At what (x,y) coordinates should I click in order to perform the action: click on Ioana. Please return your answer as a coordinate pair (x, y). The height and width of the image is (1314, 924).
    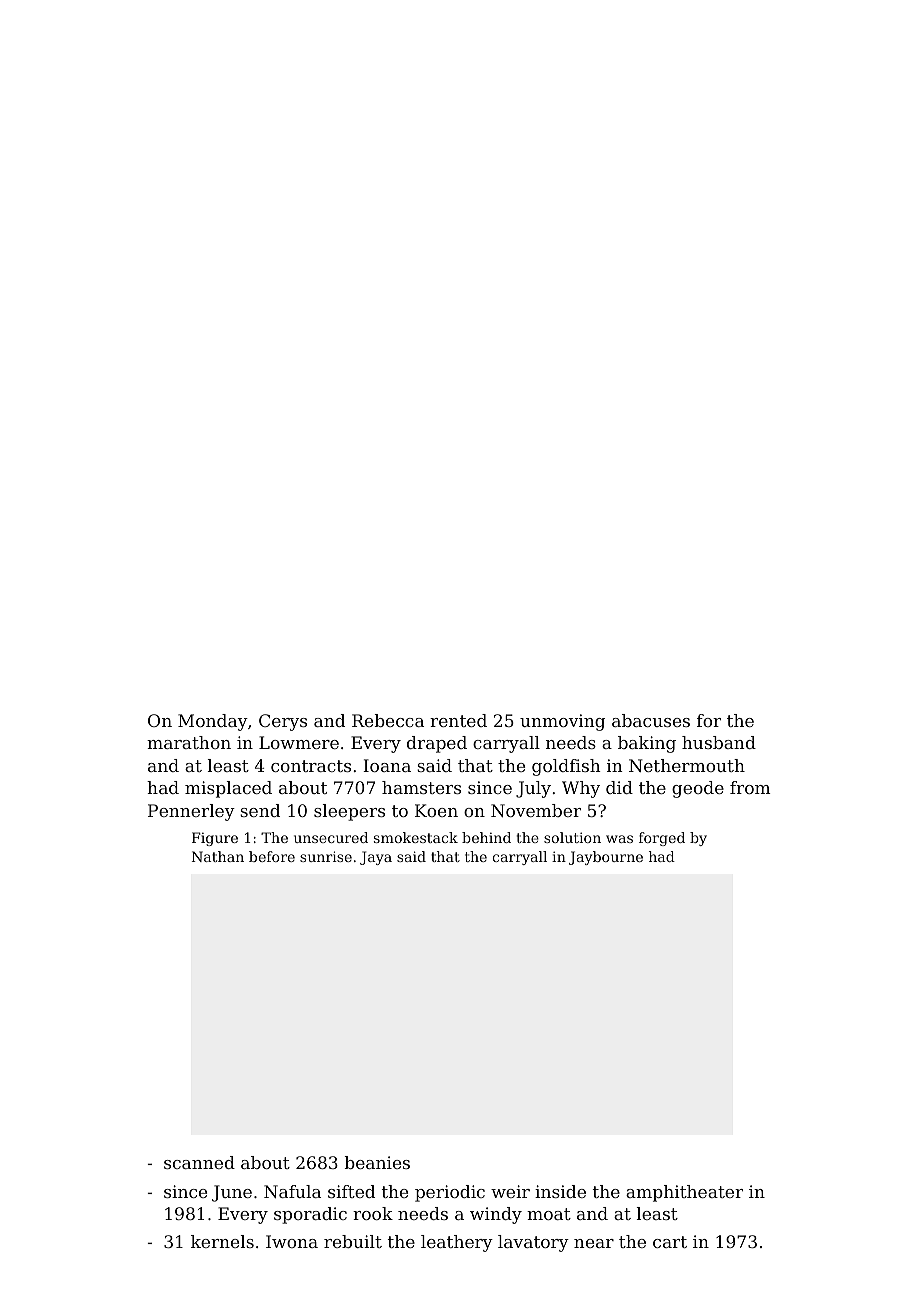
    Looking at the image, I should click on (387, 765).
